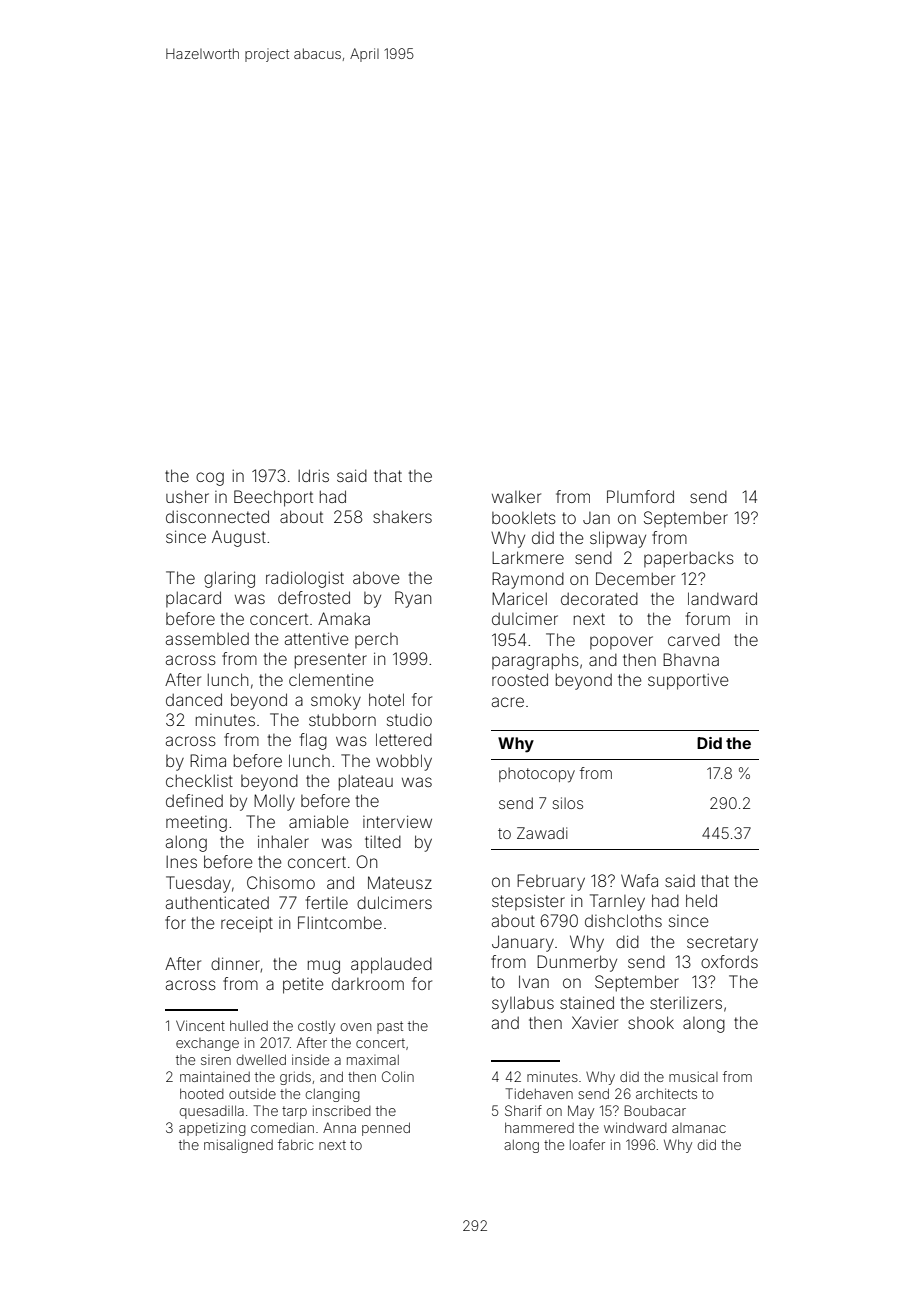  Describe the element at coordinates (397, 821) in the page. I see `interview` at that location.
